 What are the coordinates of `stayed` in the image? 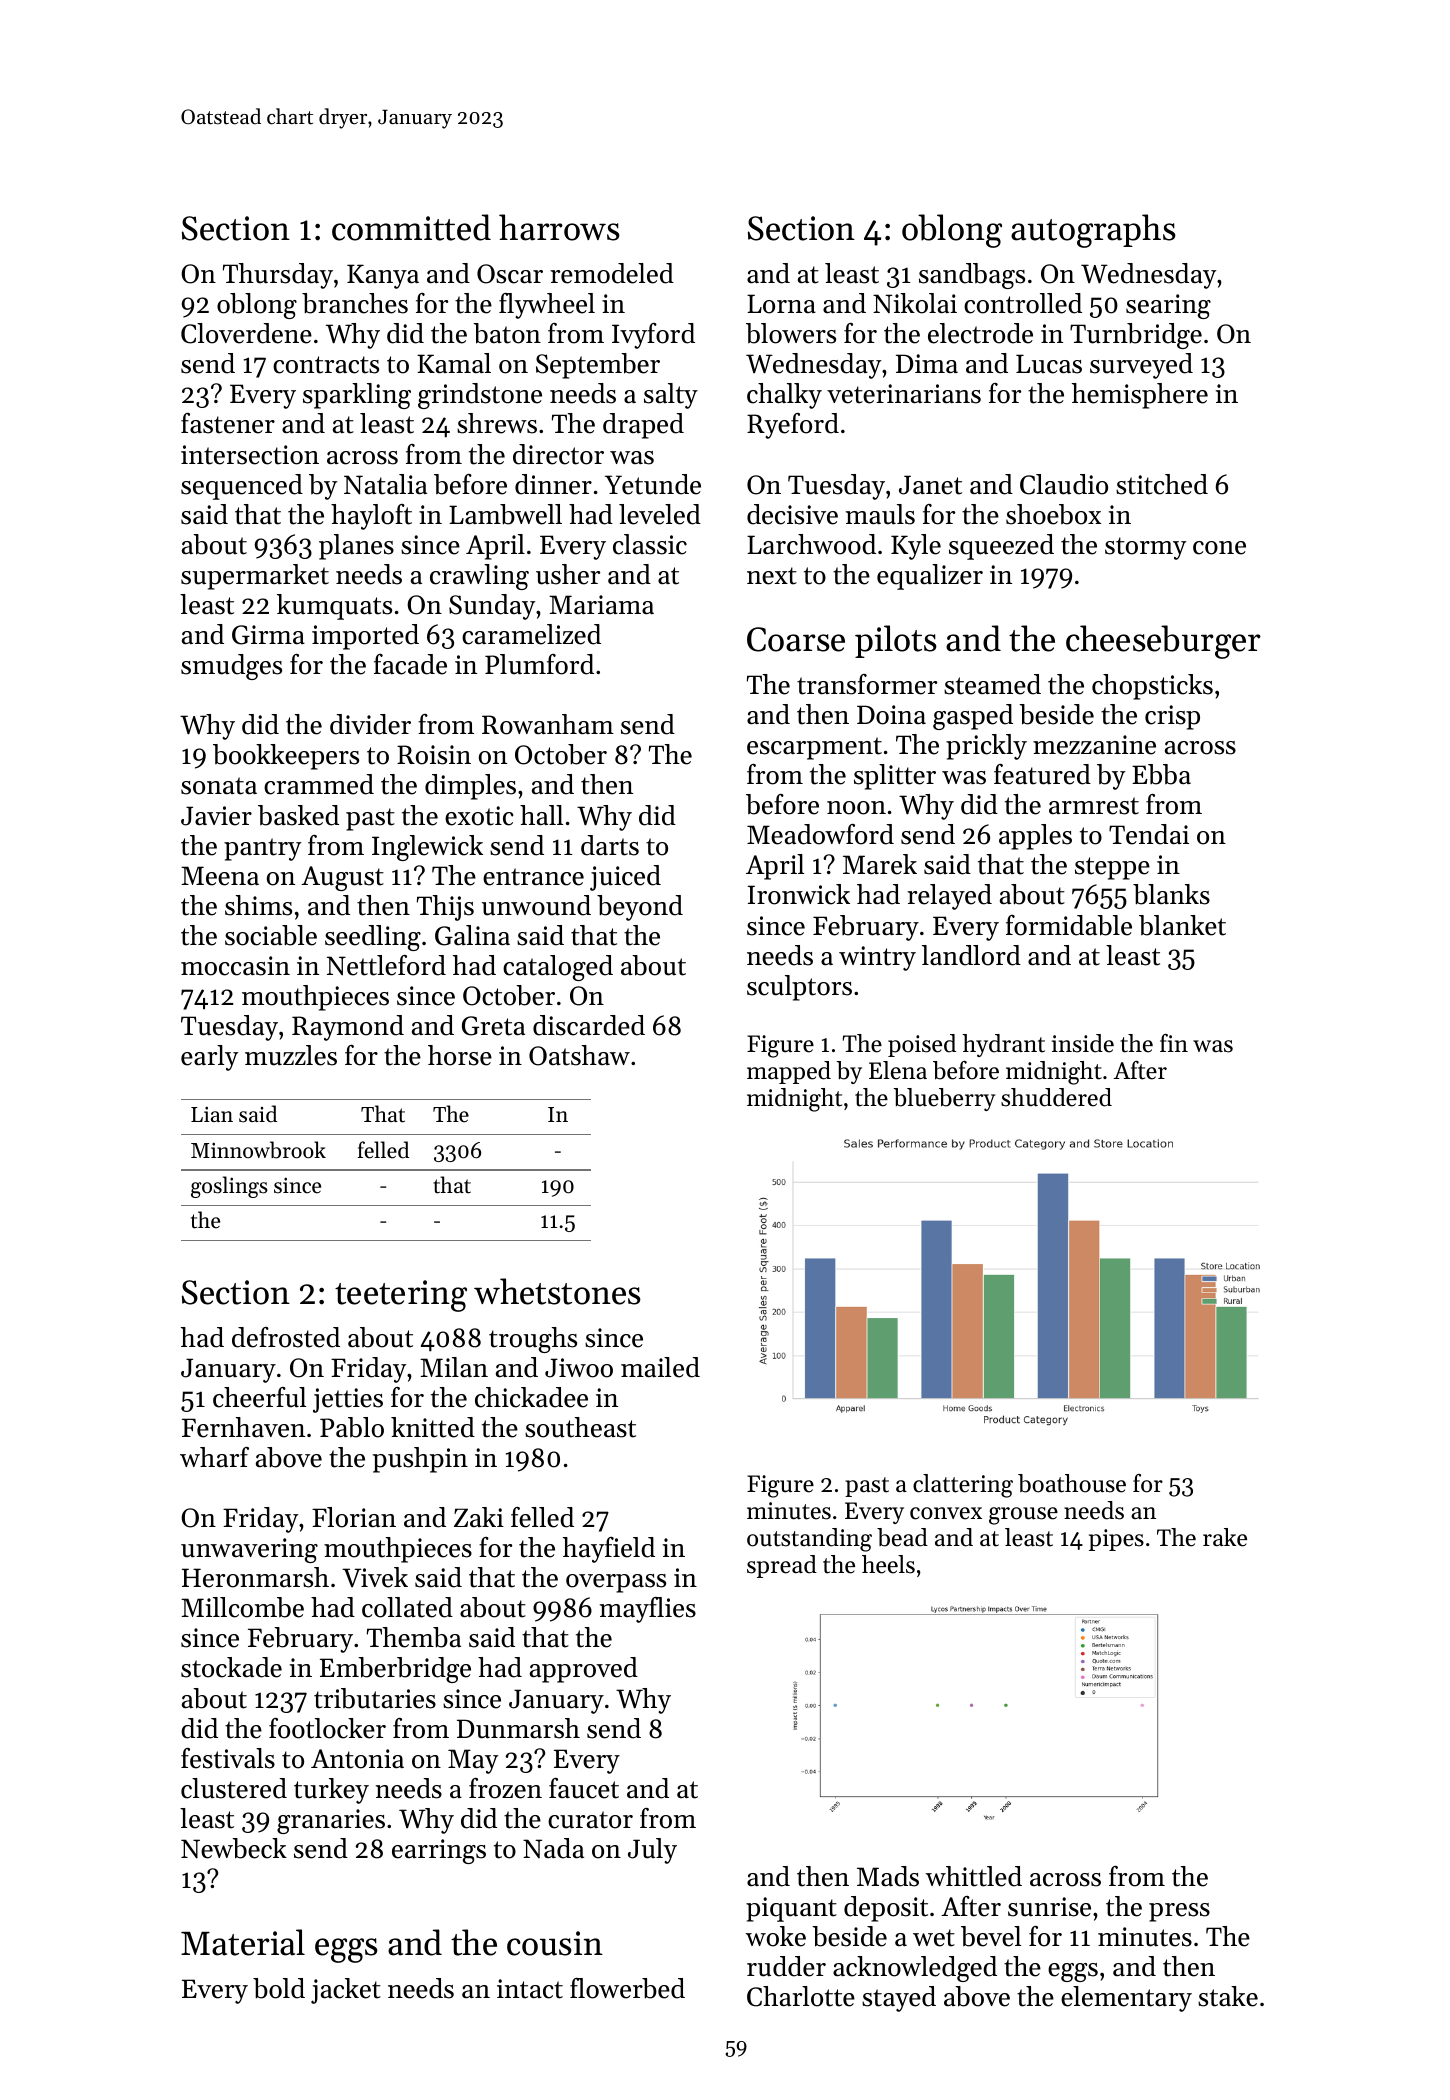 It's located at (899, 1999).
